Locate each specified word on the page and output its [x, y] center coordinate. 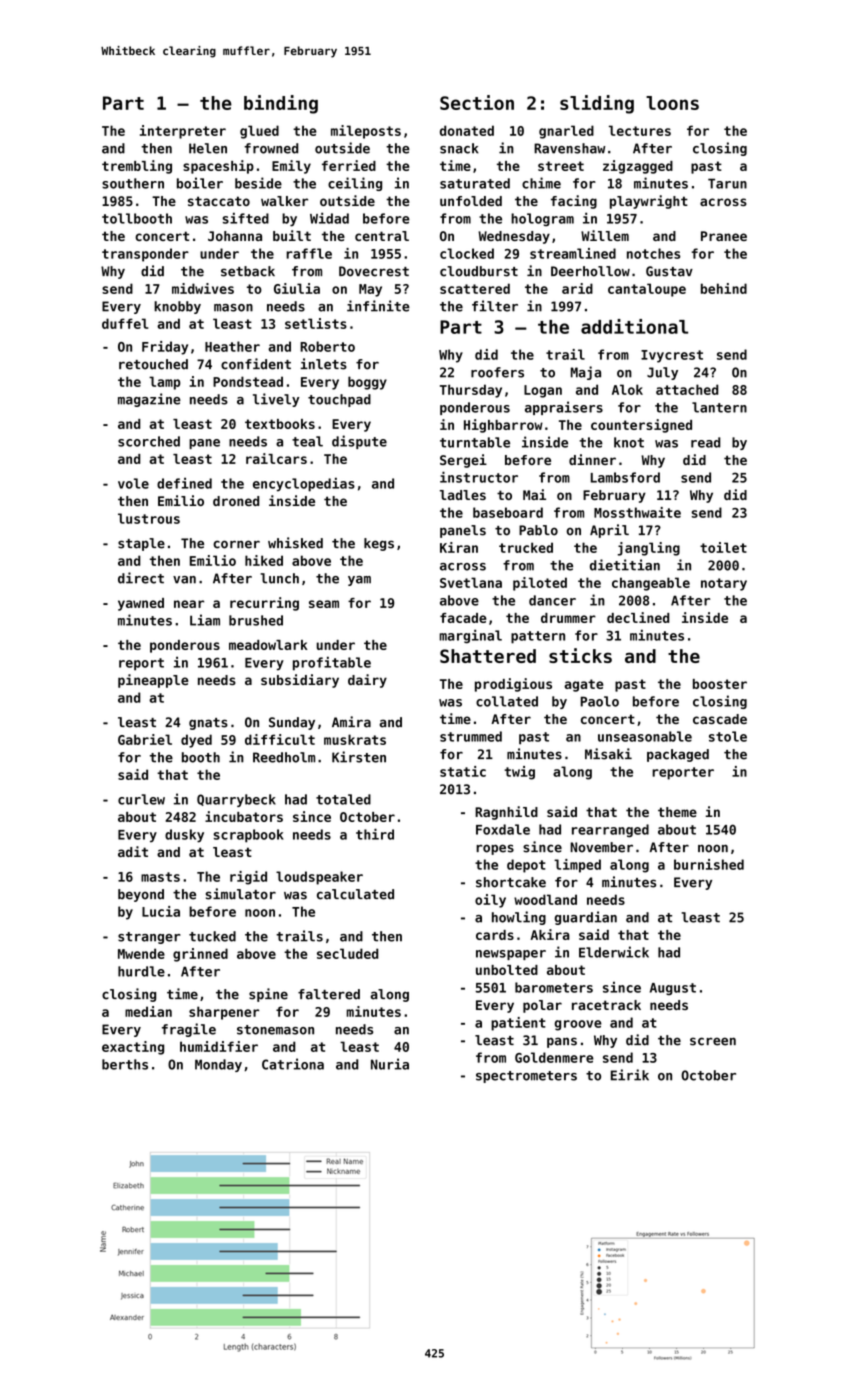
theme [677, 812]
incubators [244, 816]
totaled [343, 799]
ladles [463, 495]
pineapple [153, 681]
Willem [605, 235]
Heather [232, 346]
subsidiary [300, 681]
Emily [291, 167]
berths [125, 1064]
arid [577, 288]
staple [141, 544]
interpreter [183, 132]
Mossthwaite [637, 512]
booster [720, 684]
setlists [316, 323]
